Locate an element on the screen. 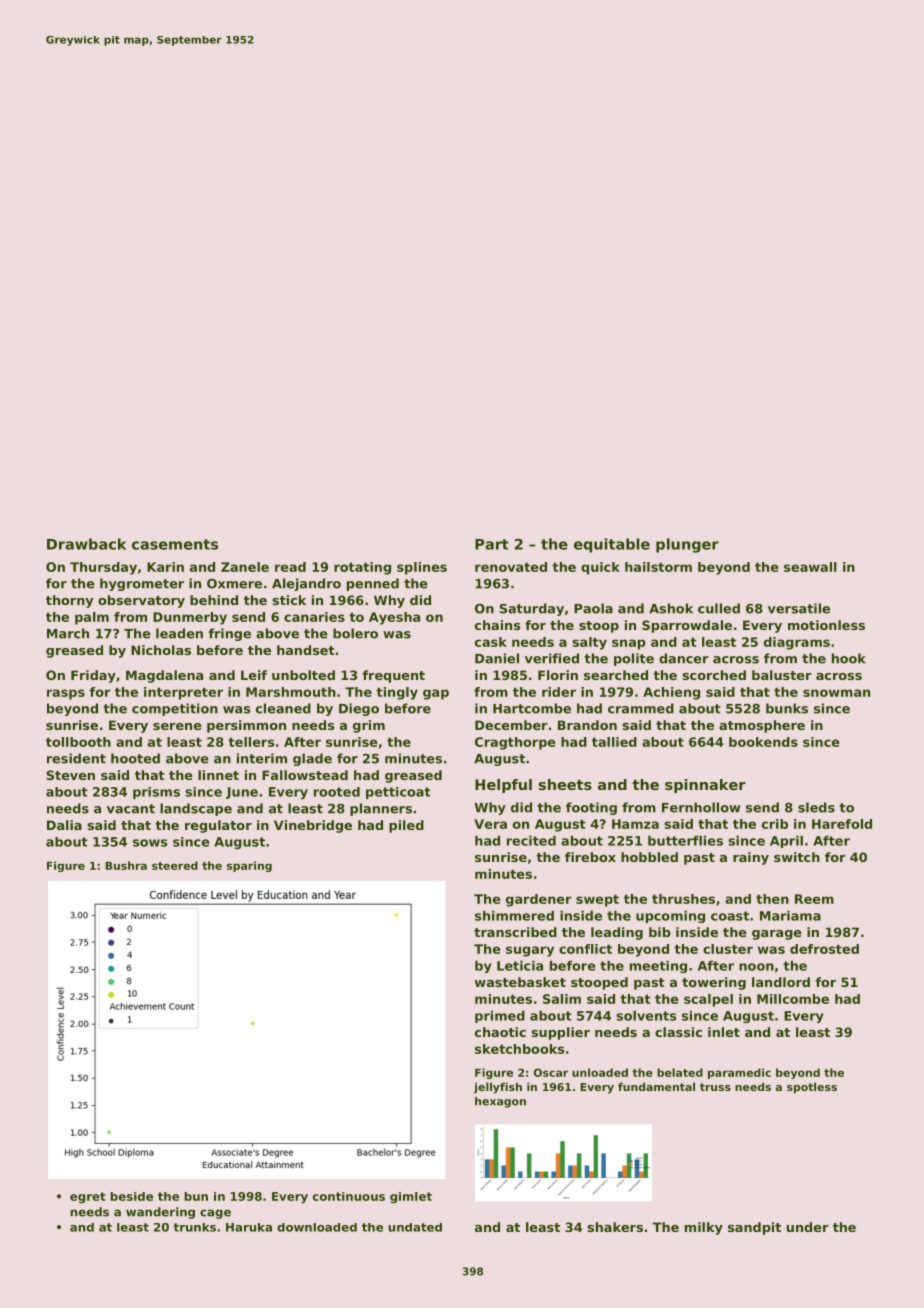 The image size is (924, 1308). Vera is located at coordinates (490, 824).
